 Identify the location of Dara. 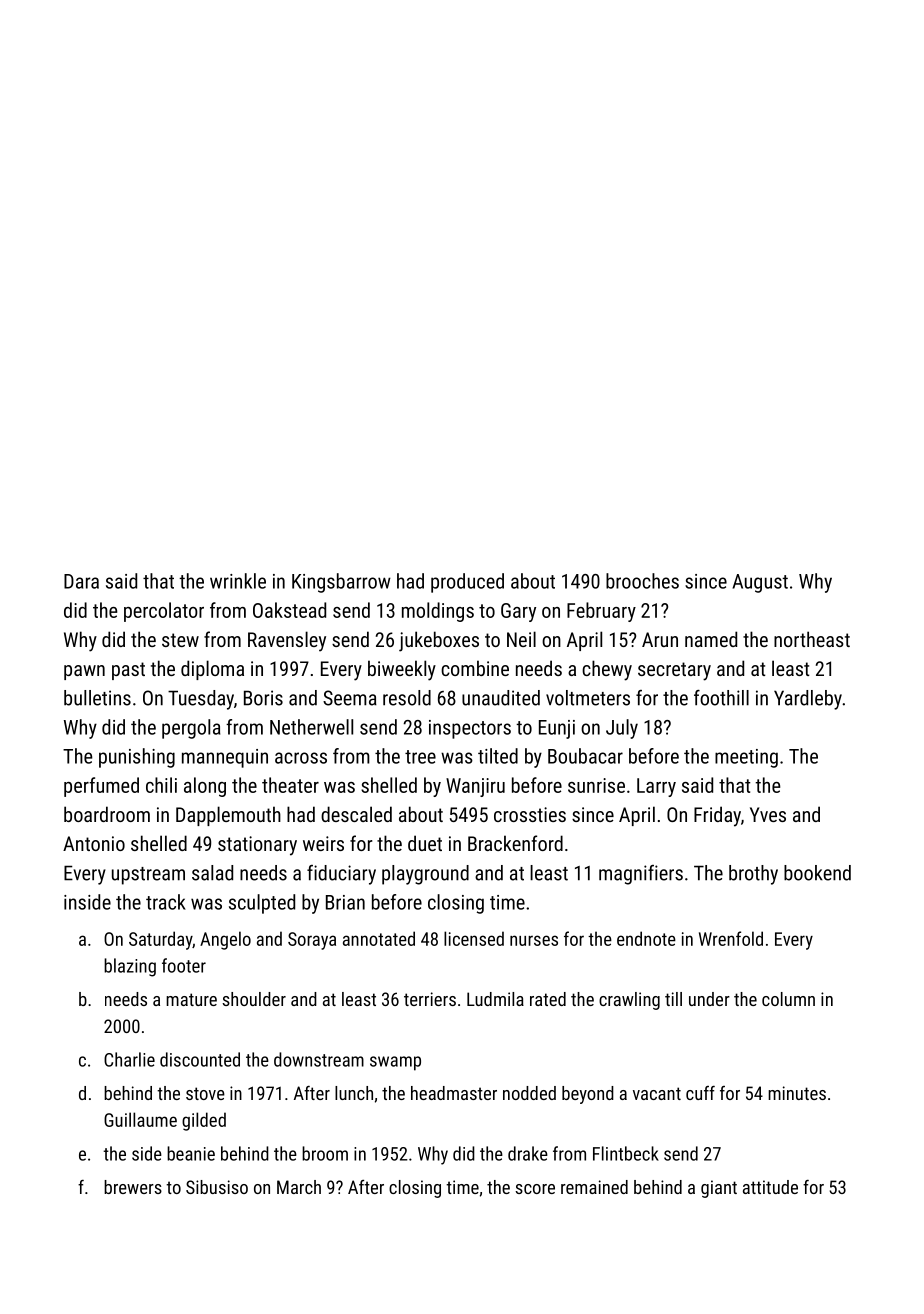
(81, 581).
